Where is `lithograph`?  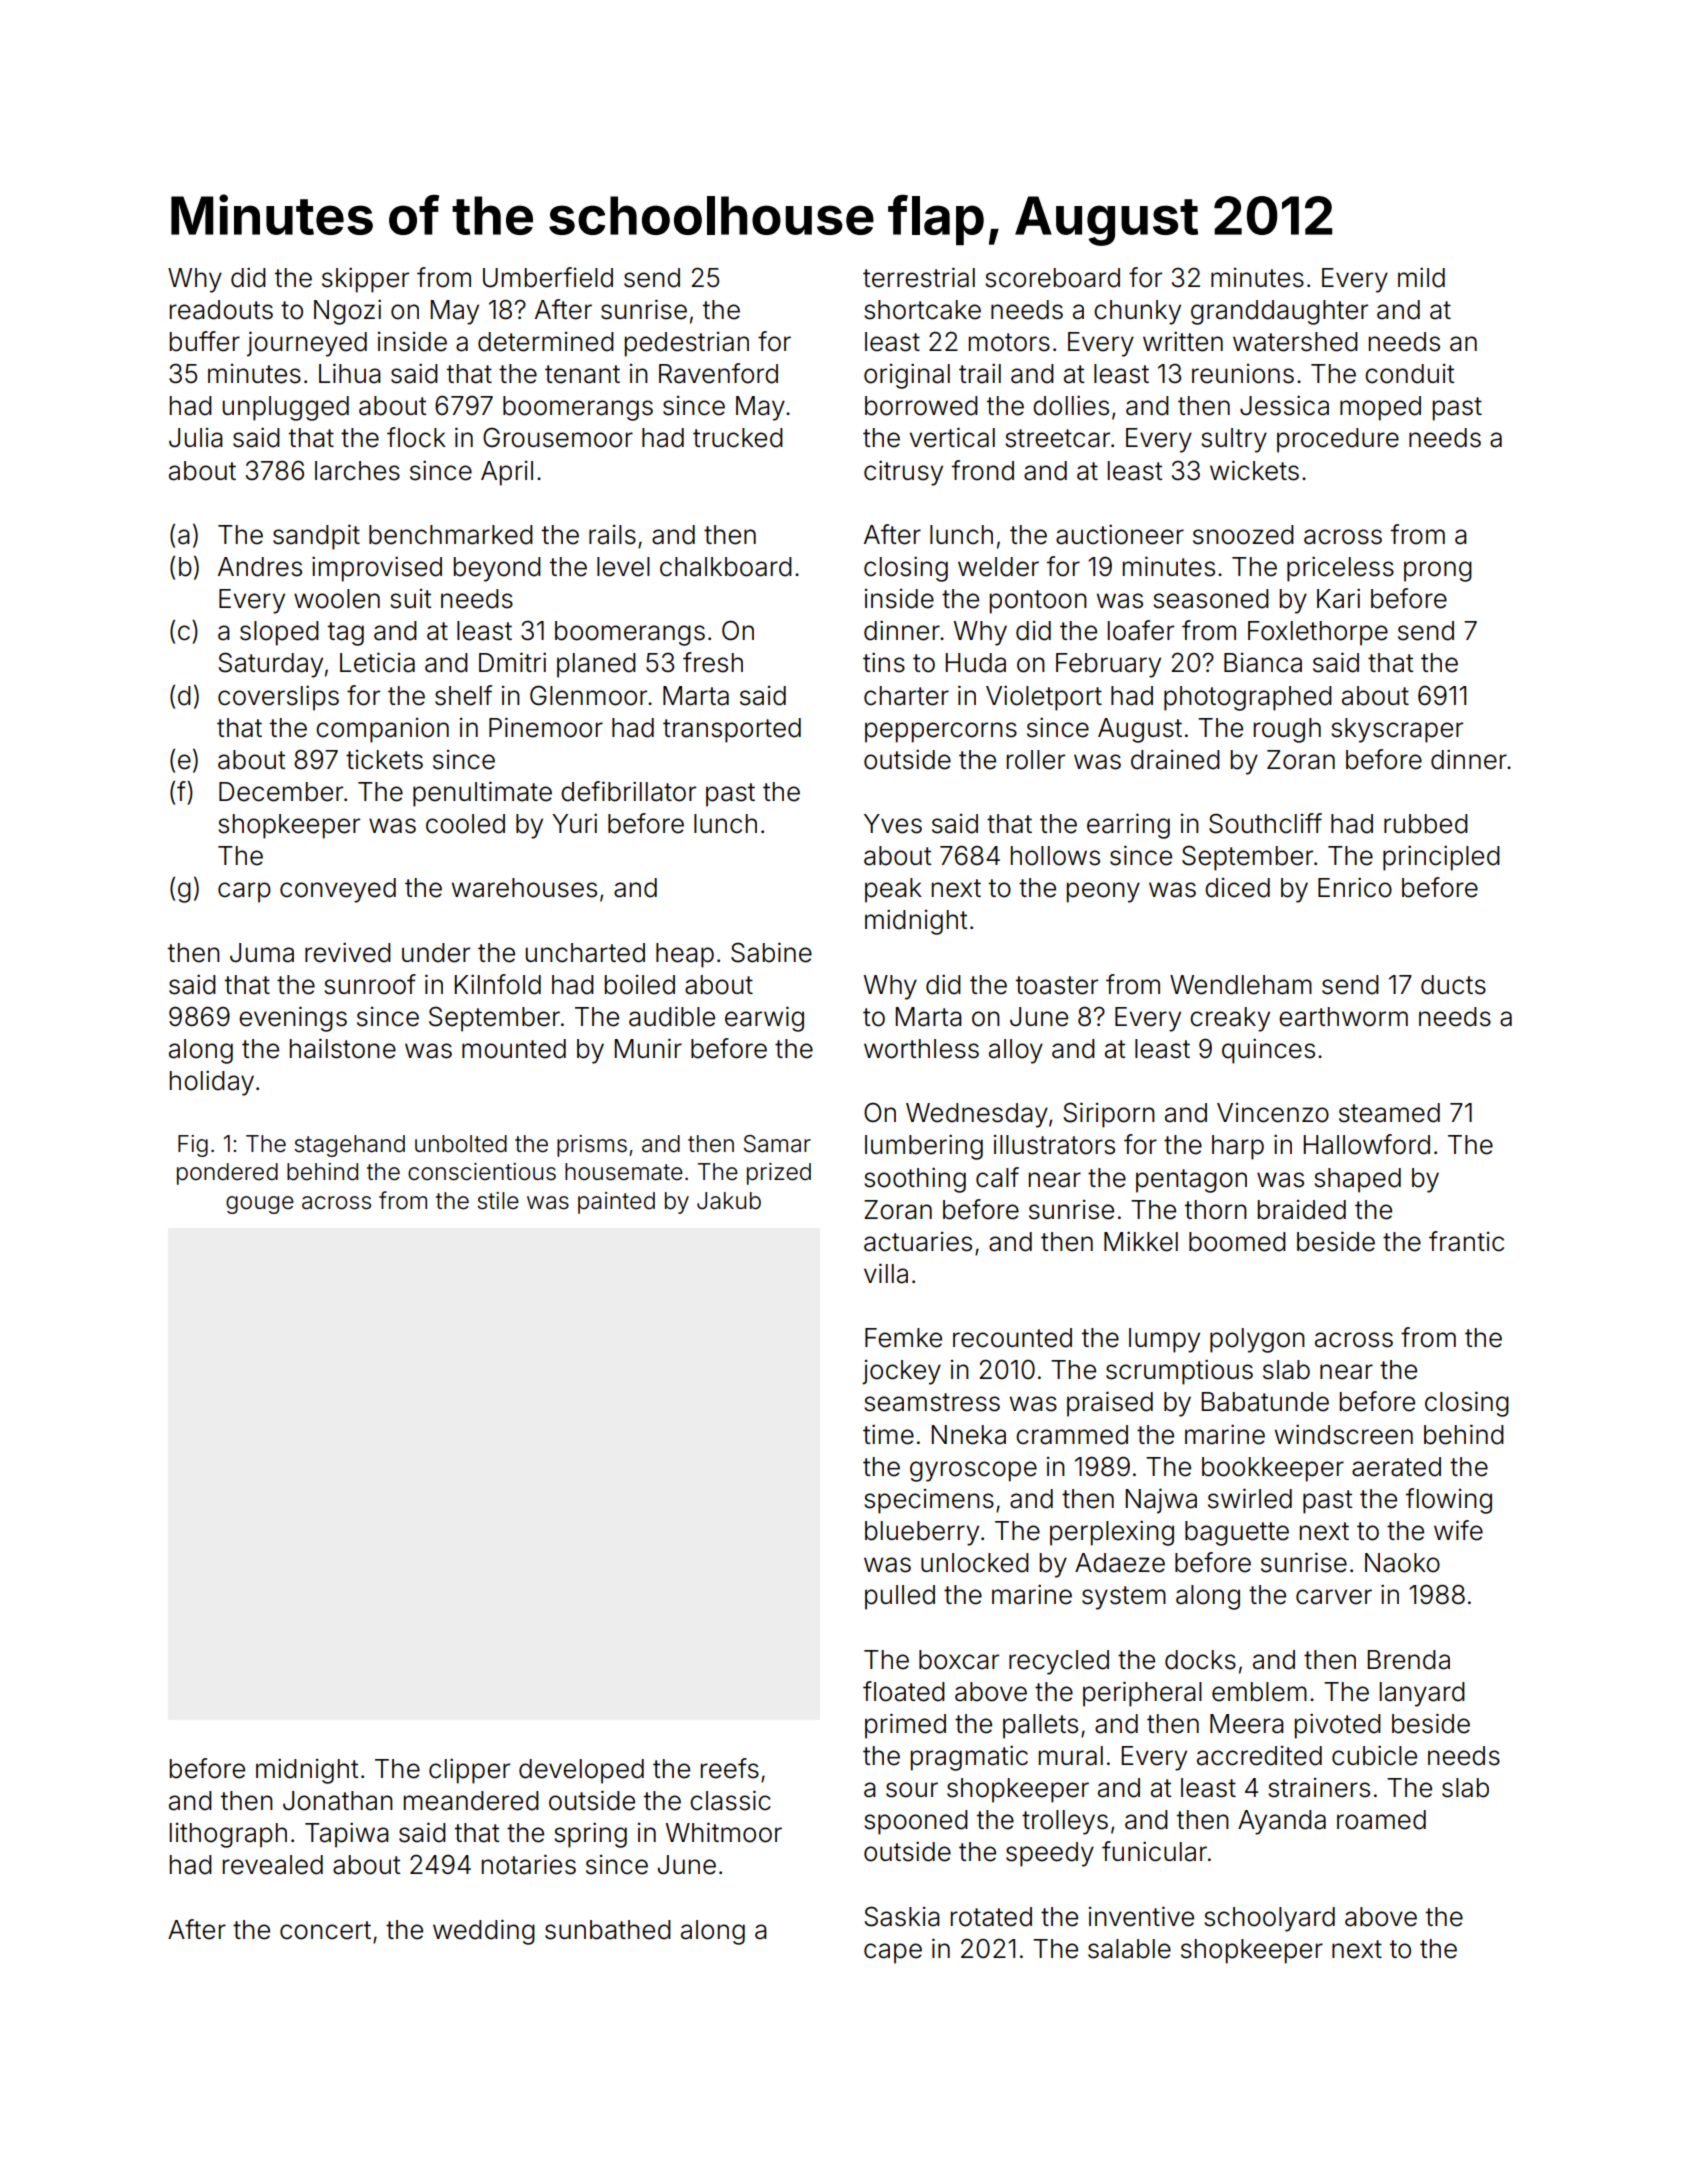
lithograph is located at coordinates (228, 1835).
